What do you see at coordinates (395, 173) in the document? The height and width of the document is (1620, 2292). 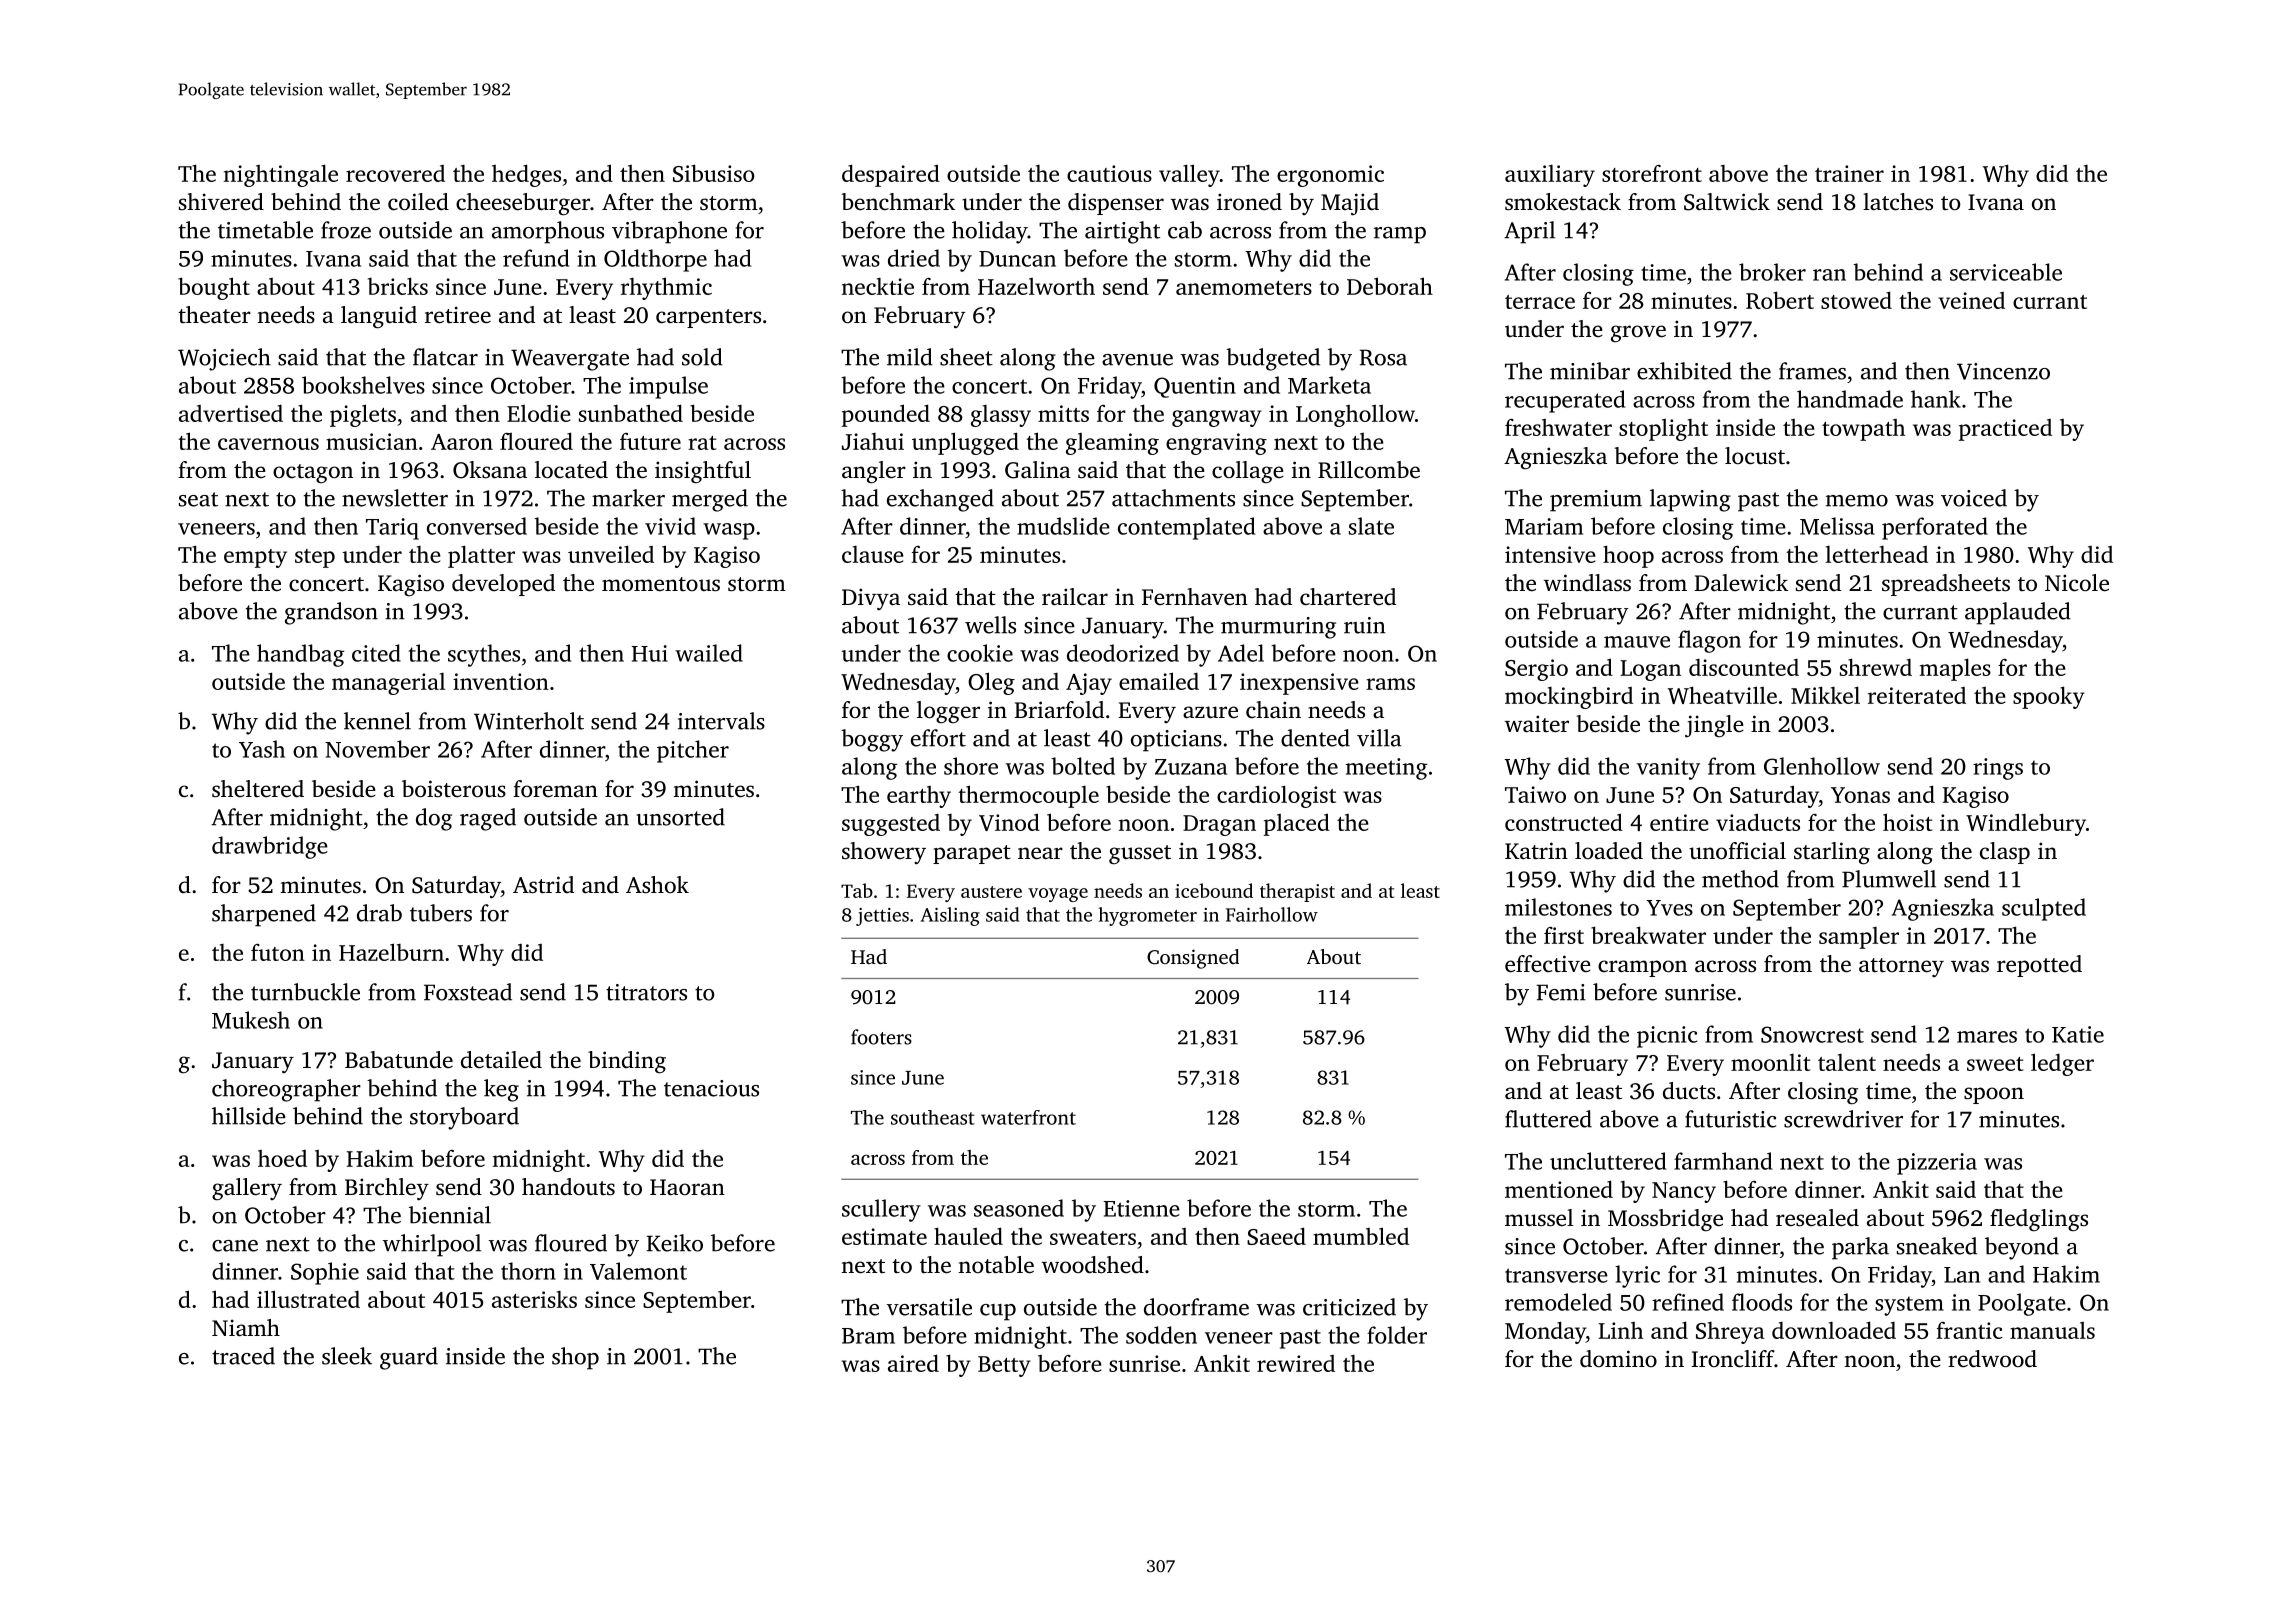 I see `recovered` at bounding box center [395, 173].
